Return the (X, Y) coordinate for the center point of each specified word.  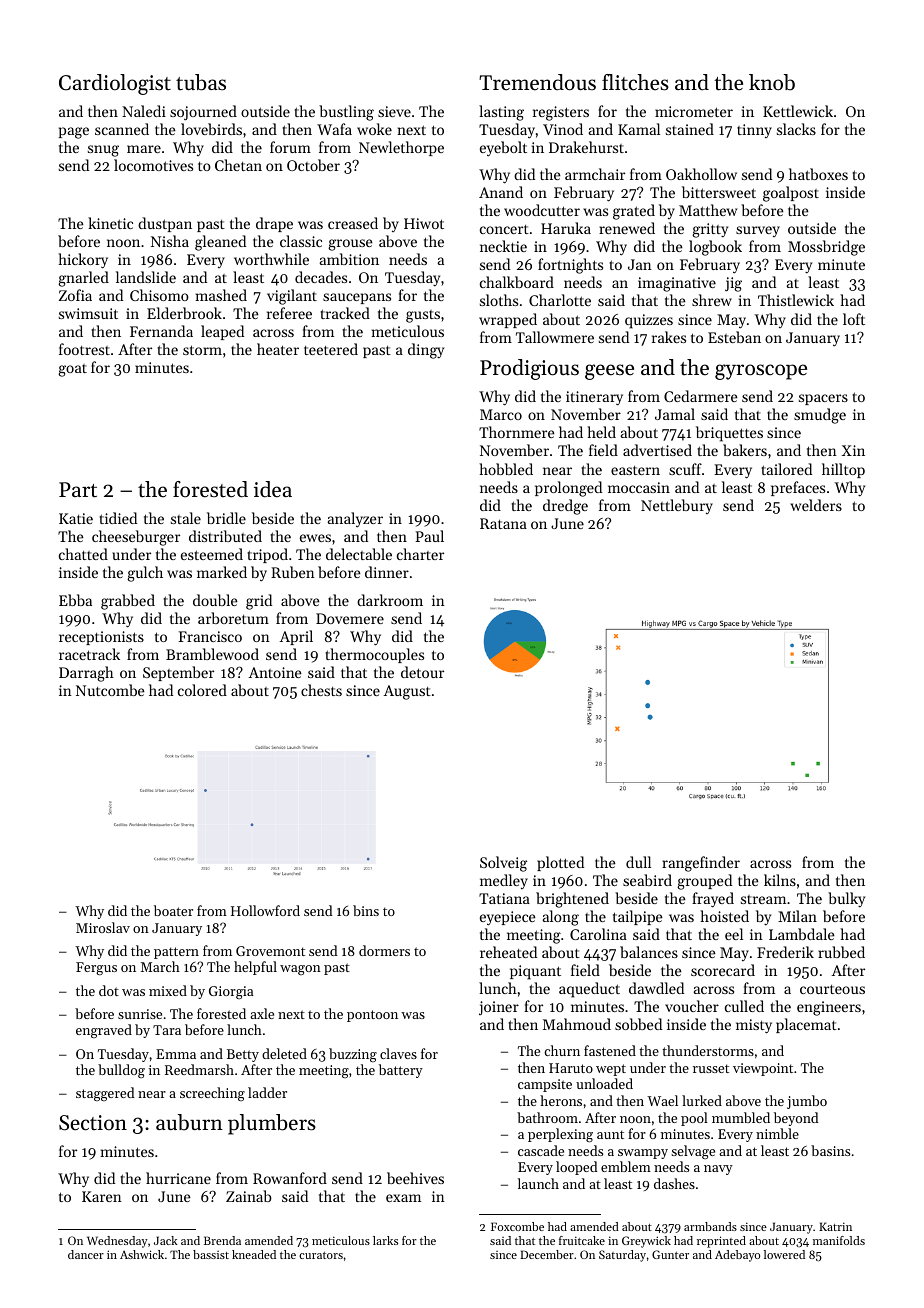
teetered (331, 349)
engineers (829, 1008)
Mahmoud (577, 1024)
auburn (189, 1122)
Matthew (708, 210)
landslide (146, 277)
